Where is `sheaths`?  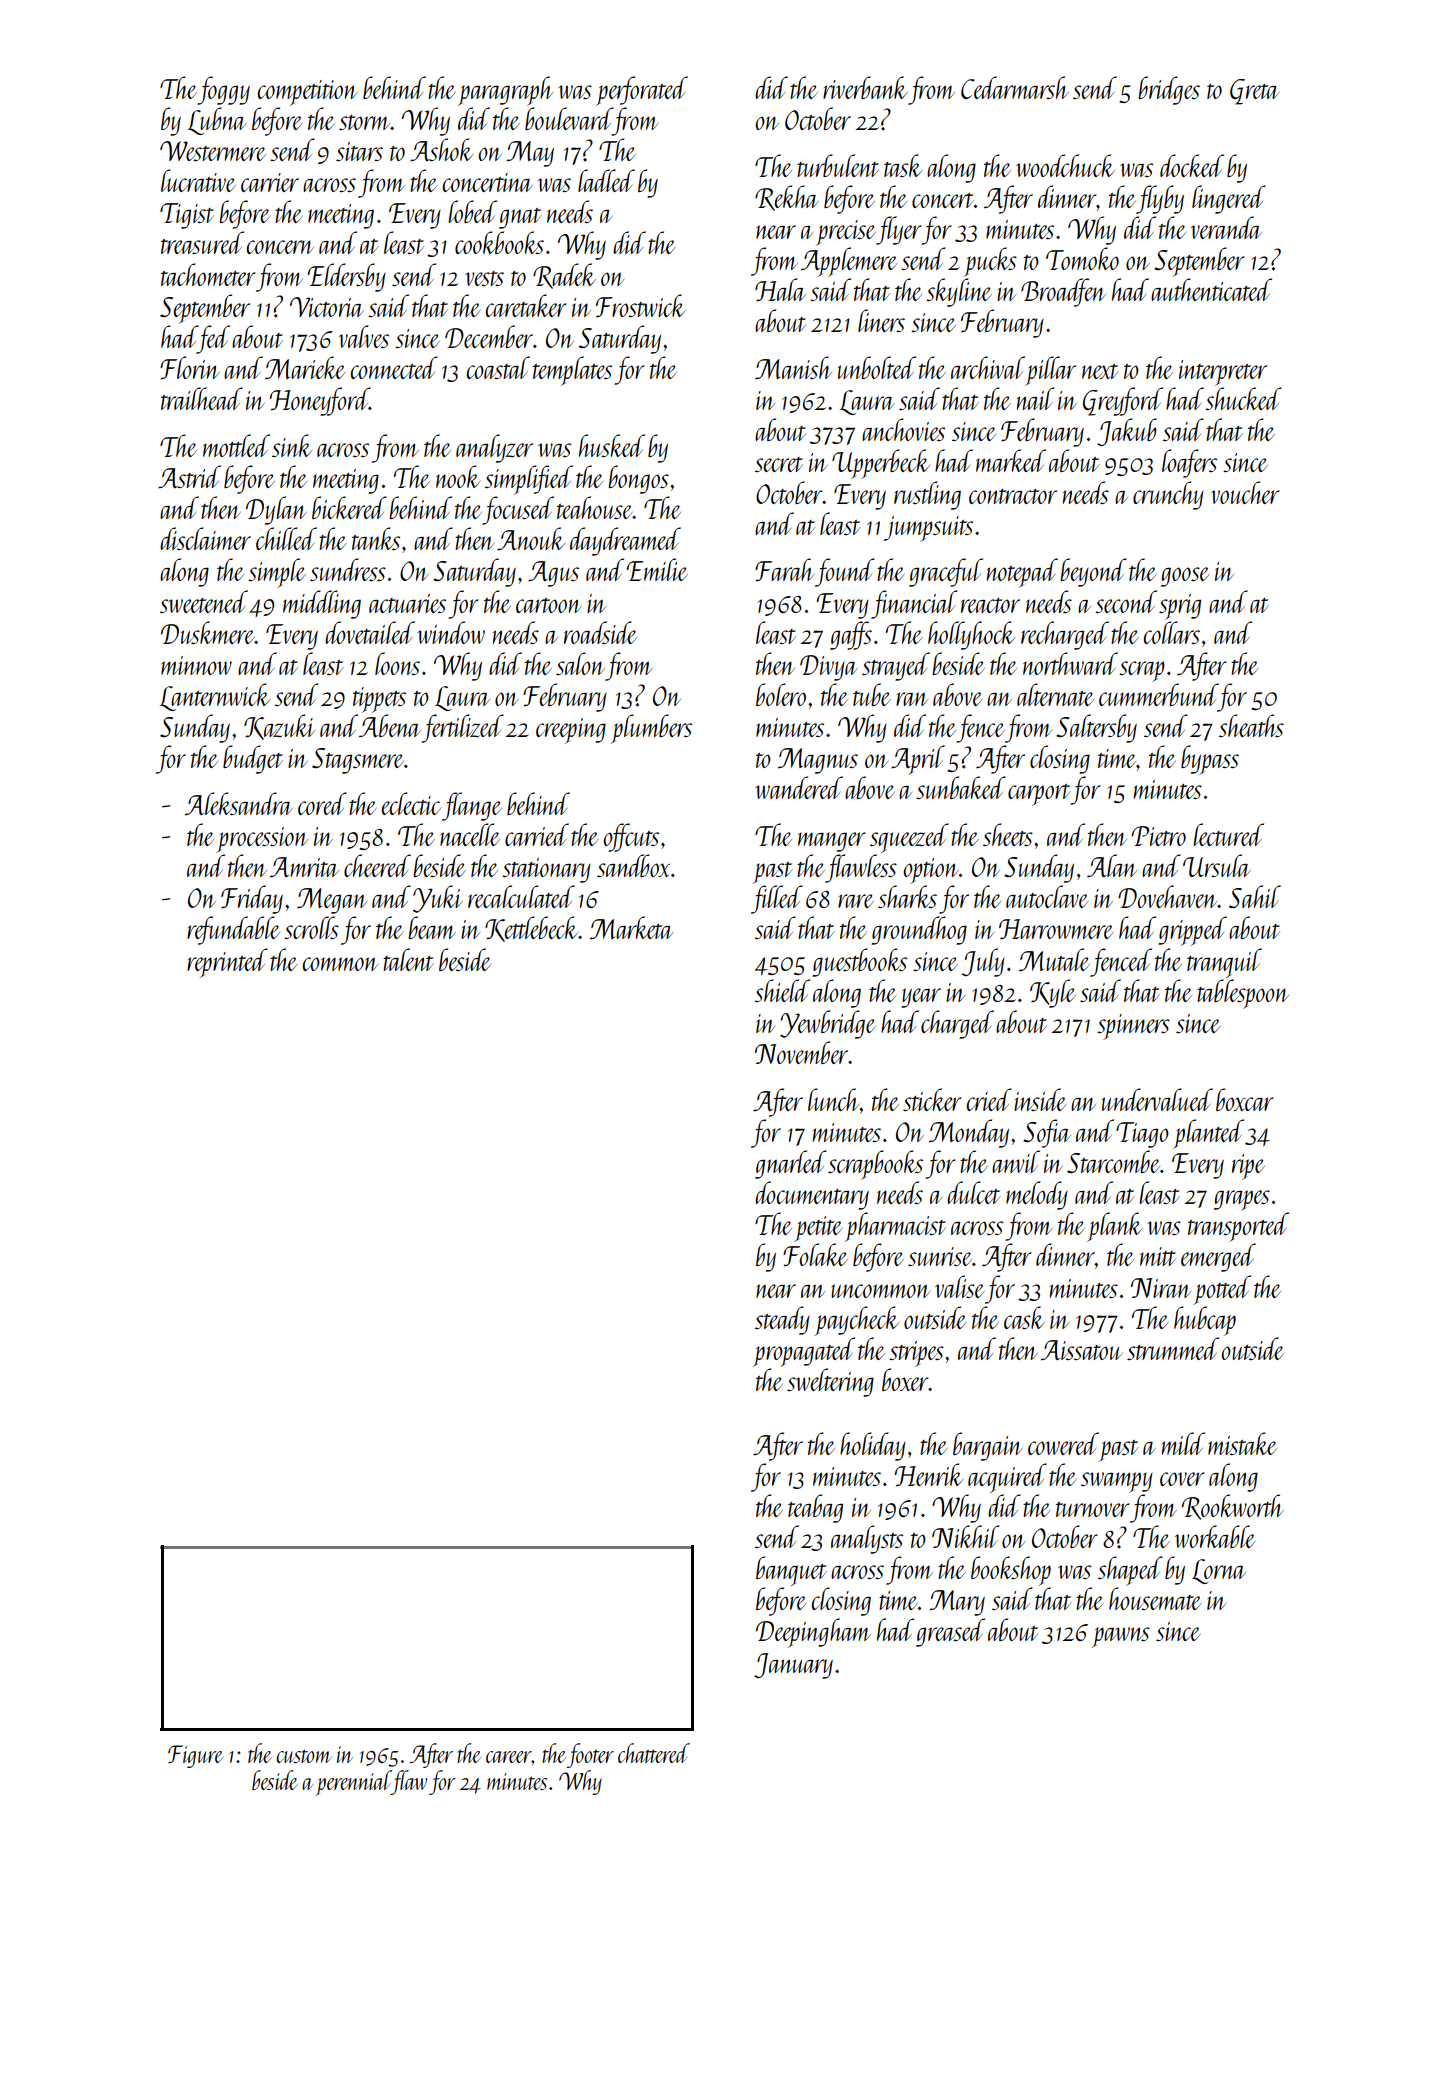 sheaths is located at coordinates (1251, 725).
